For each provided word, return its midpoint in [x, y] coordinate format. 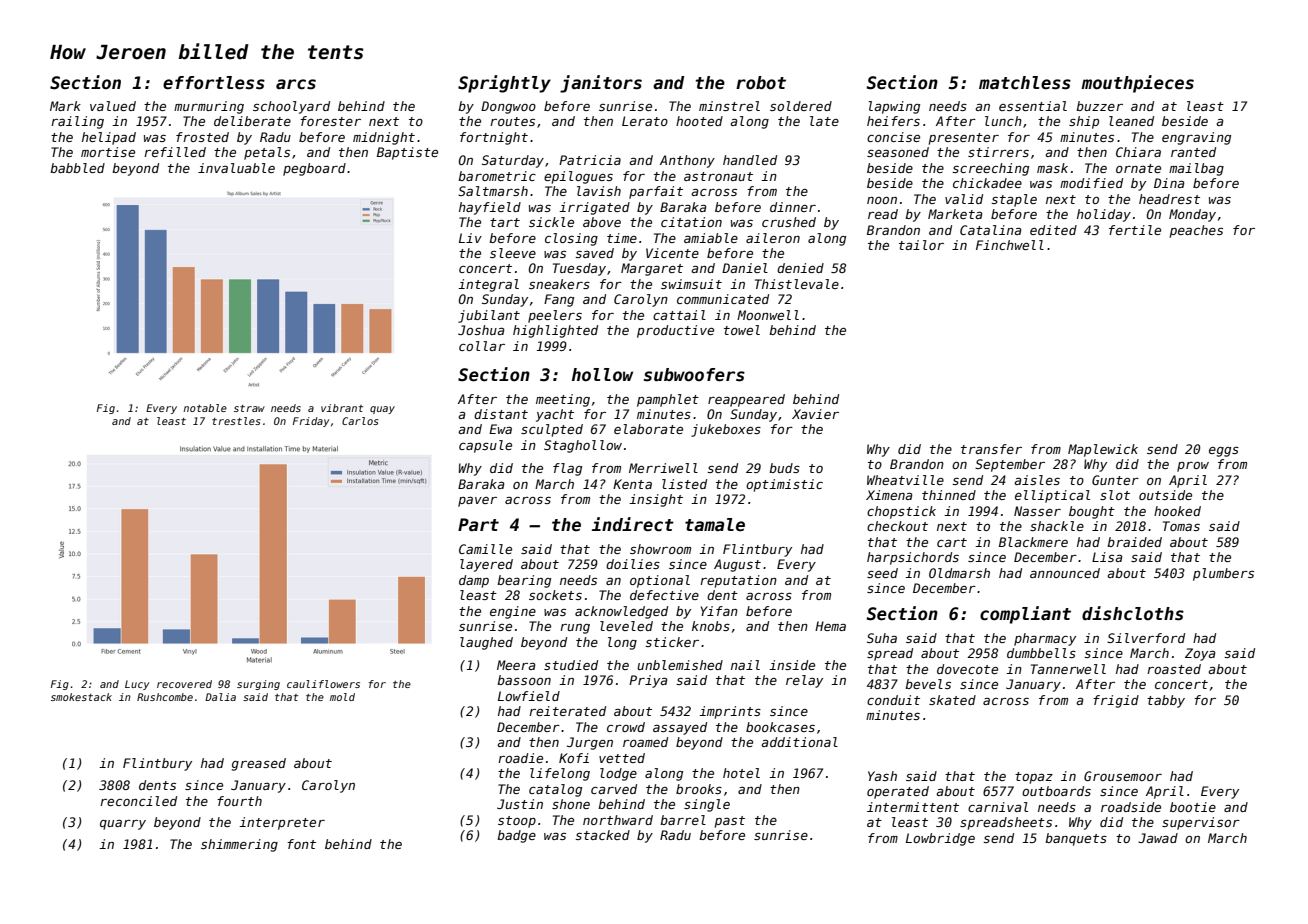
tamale [715, 525]
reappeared [746, 400]
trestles [236, 421]
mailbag [1196, 169]
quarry [123, 825]
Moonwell [768, 315]
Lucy [137, 685]
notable [205, 408]
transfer [991, 449]
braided [1134, 542]
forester [330, 121]
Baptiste [407, 153]
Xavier [815, 414]
